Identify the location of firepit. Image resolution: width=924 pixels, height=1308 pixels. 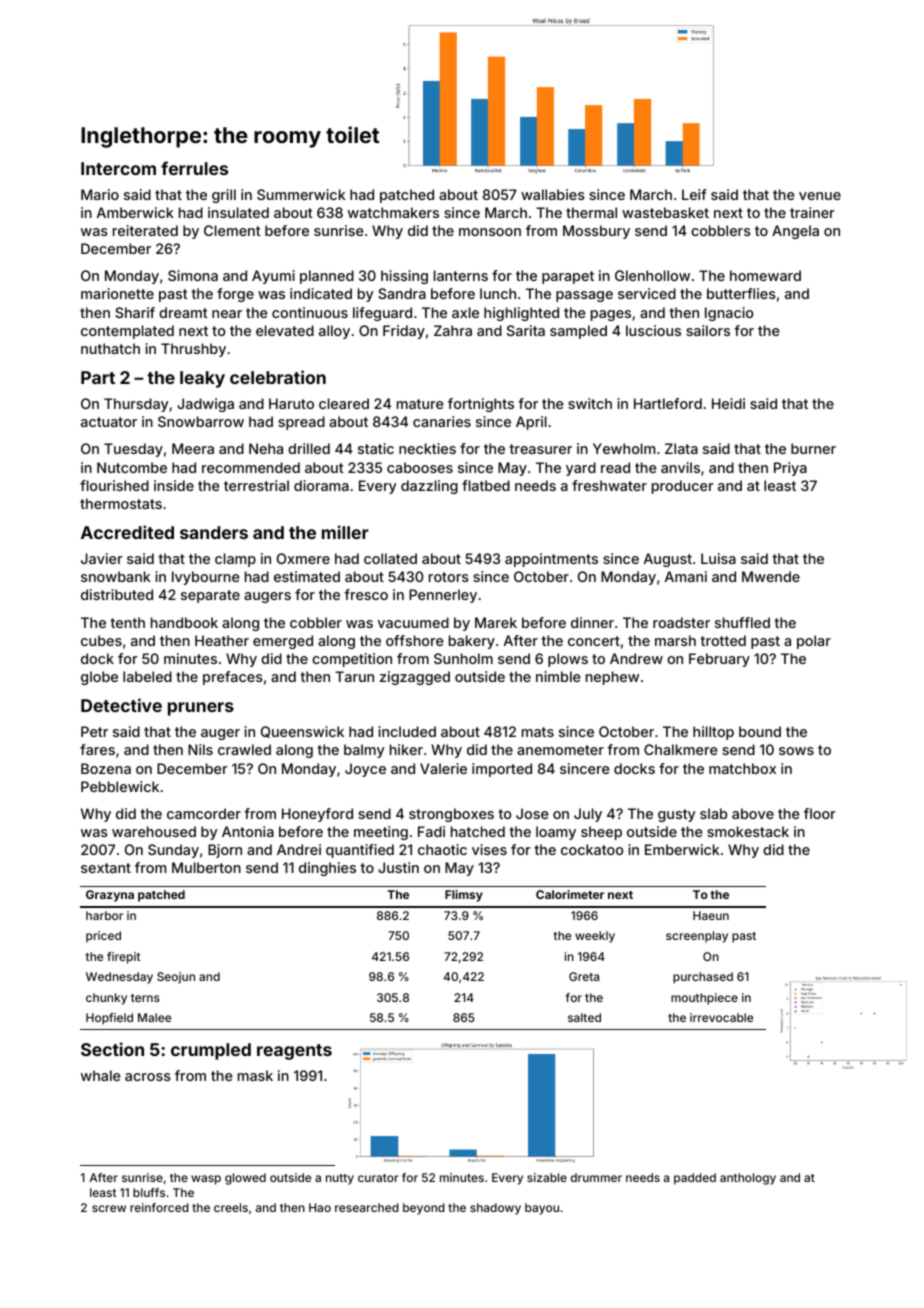
(123, 958).
